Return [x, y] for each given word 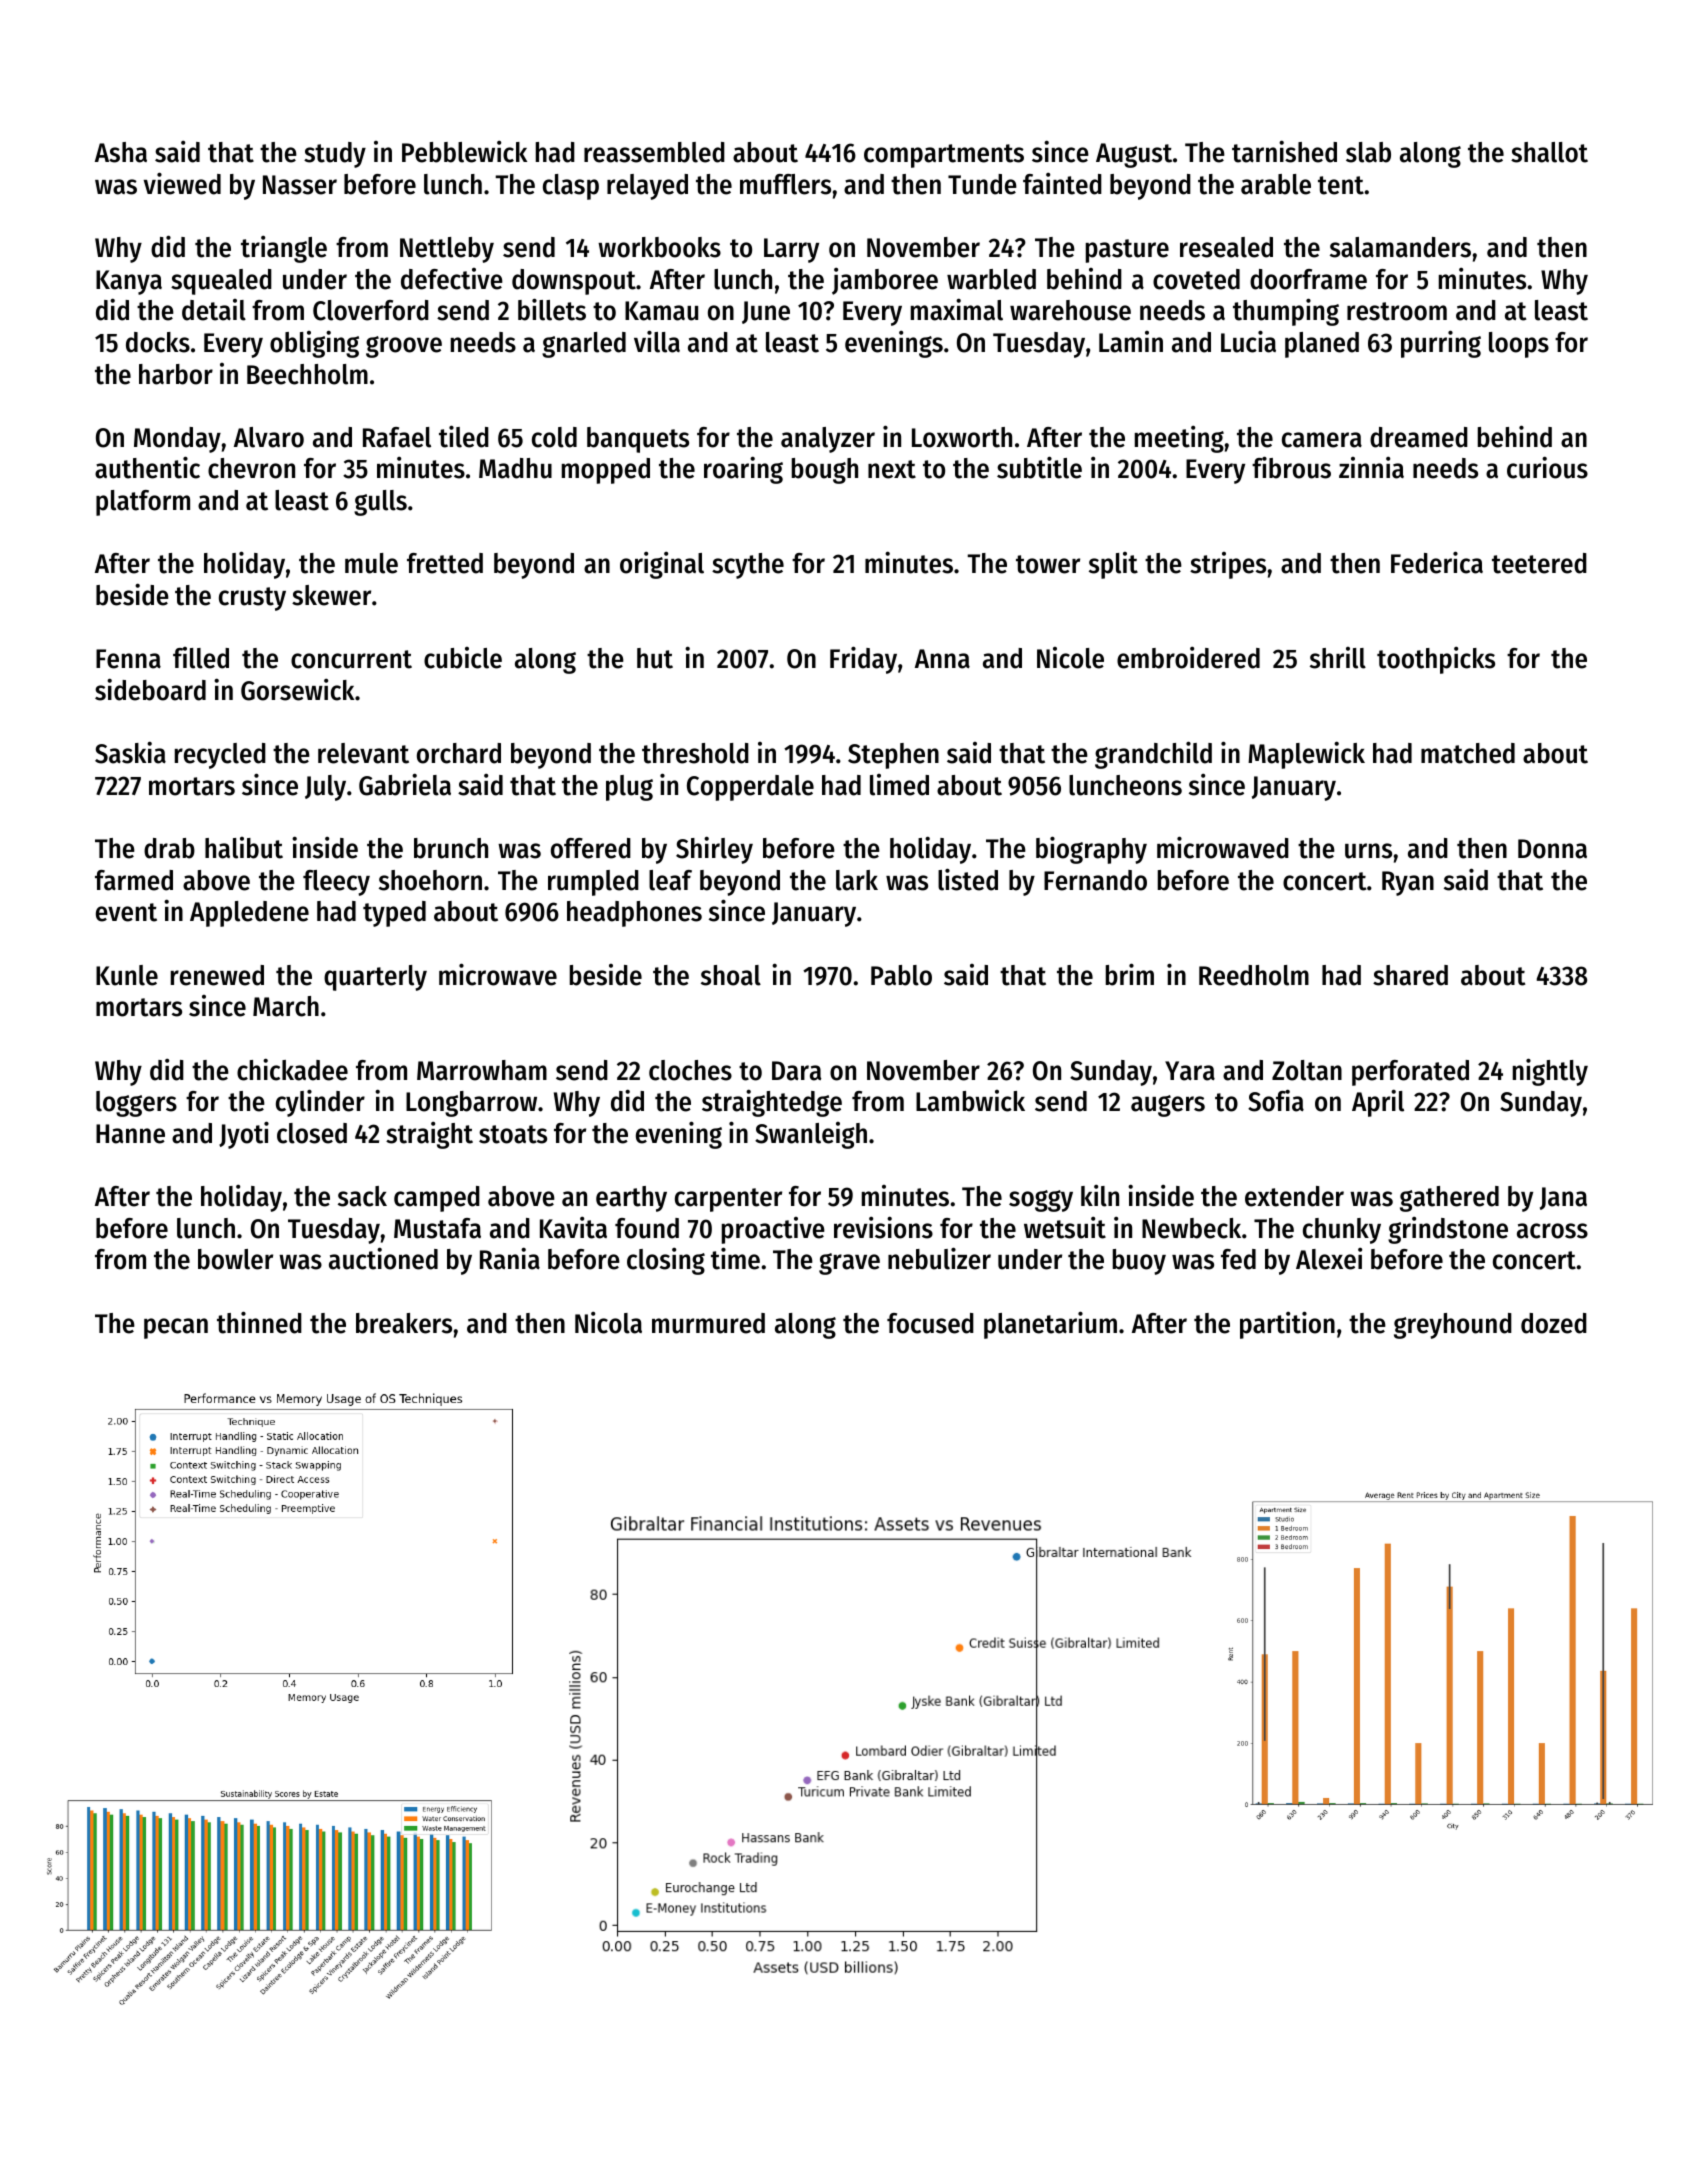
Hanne [130, 1134]
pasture [1127, 251]
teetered [1539, 563]
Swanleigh [811, 1135]
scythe [748, 566]
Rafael [397, 437]
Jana [1563, 1198]
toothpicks [1436, 660]
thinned [259, 1322]
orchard [459, 753]
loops [1519, 345]
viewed [182, 183]
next [892, 469]
